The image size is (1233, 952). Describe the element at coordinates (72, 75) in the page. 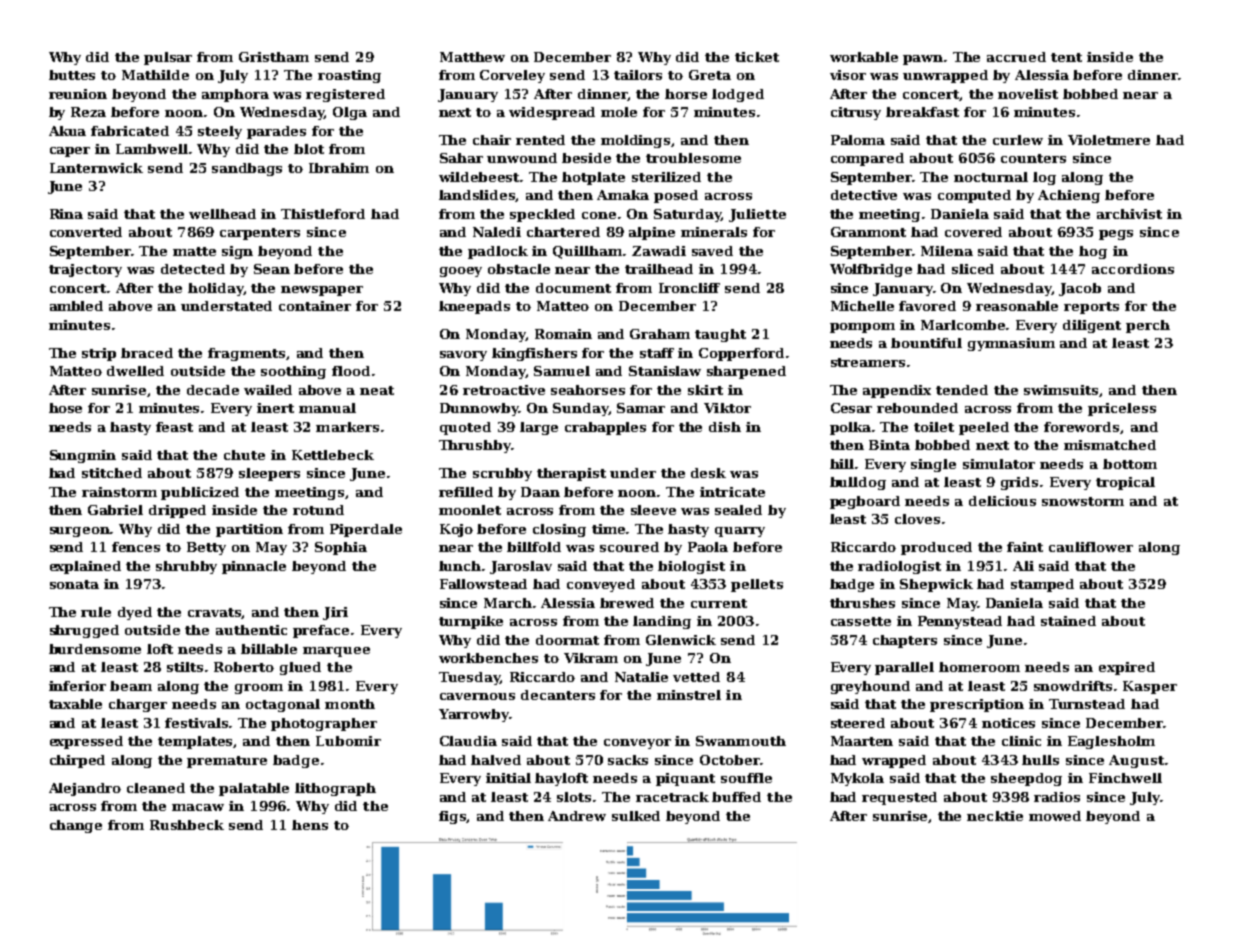

I see `buttes` at that location.
